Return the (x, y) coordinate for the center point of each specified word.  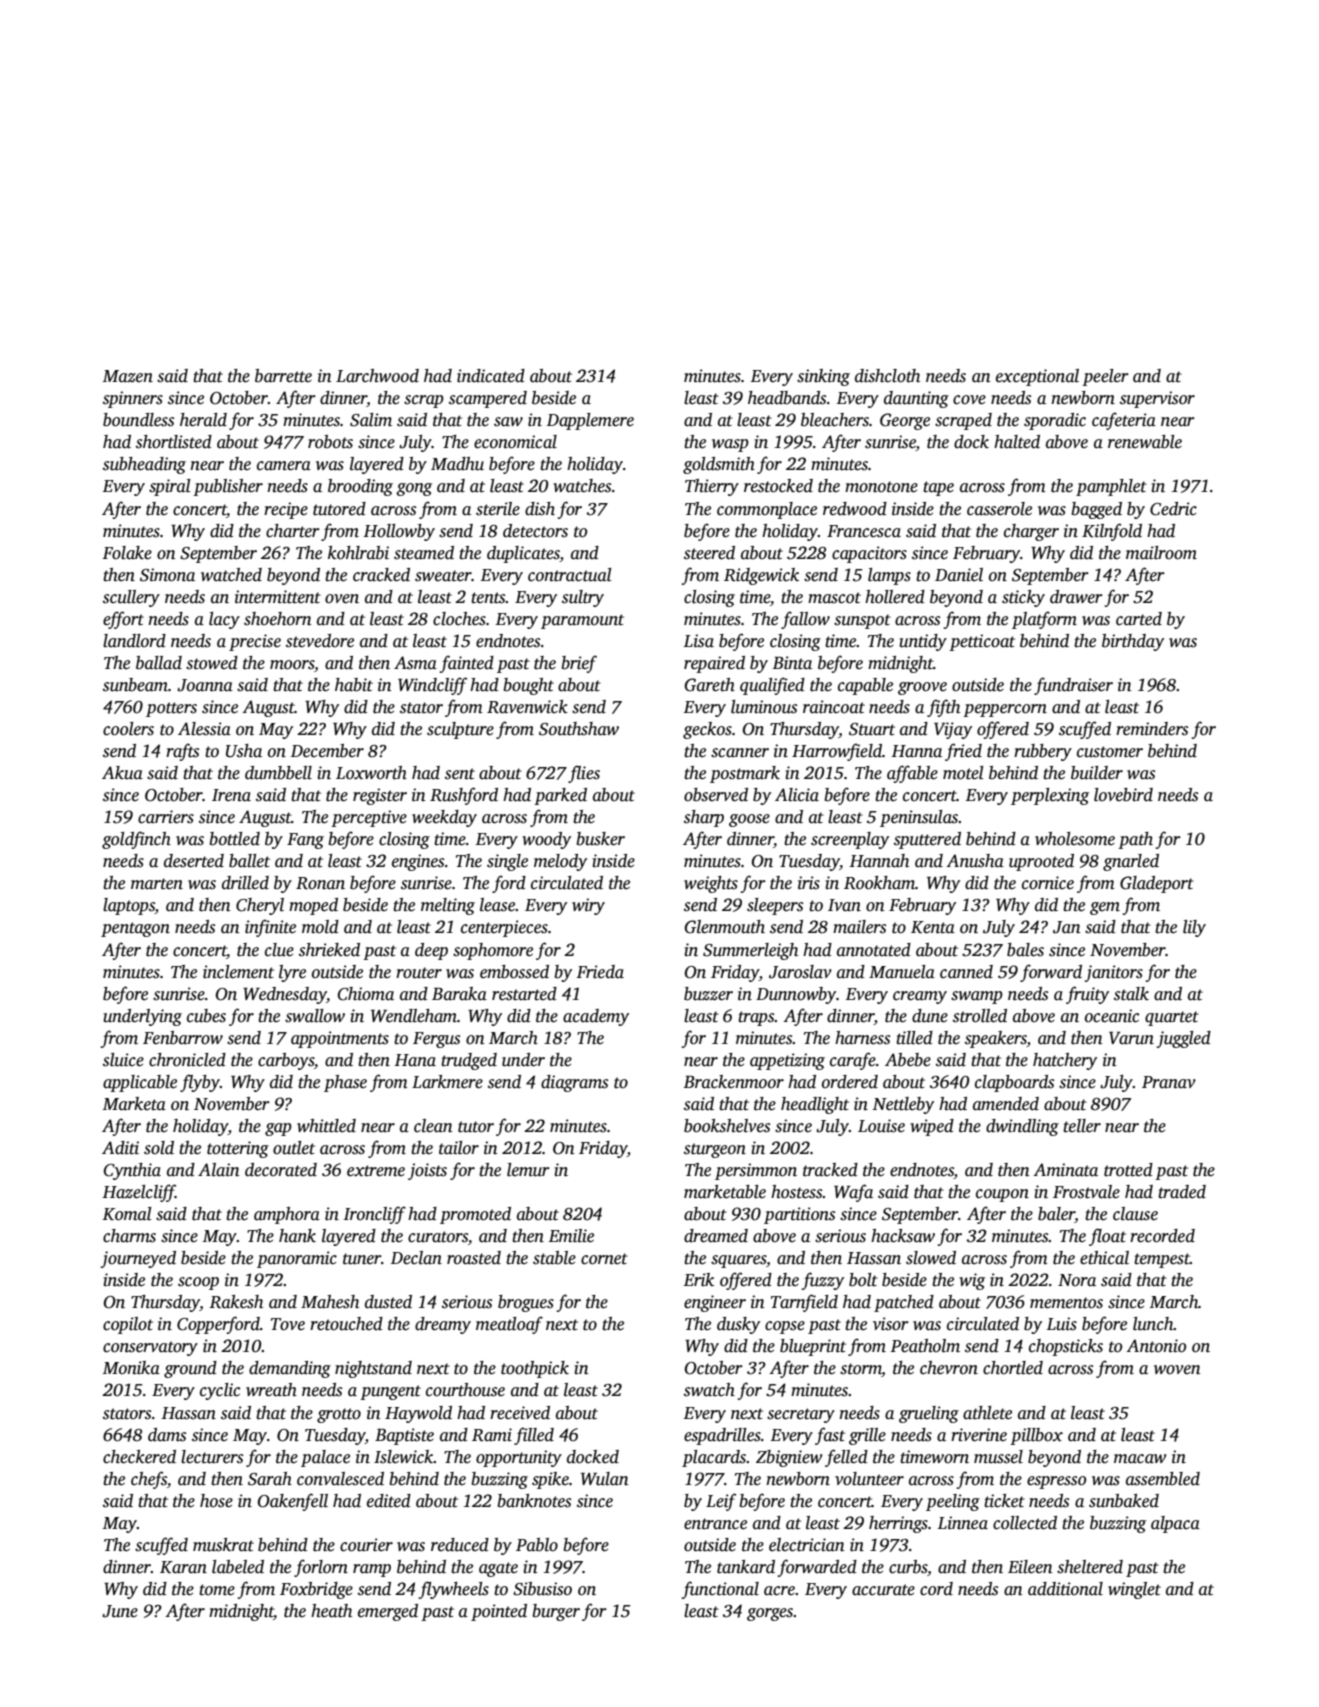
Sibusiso (542, 1589)
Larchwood (377, 376)
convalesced (340, 1479)
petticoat (982, 642)
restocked (778, 486)
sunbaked (1124, 1501)
